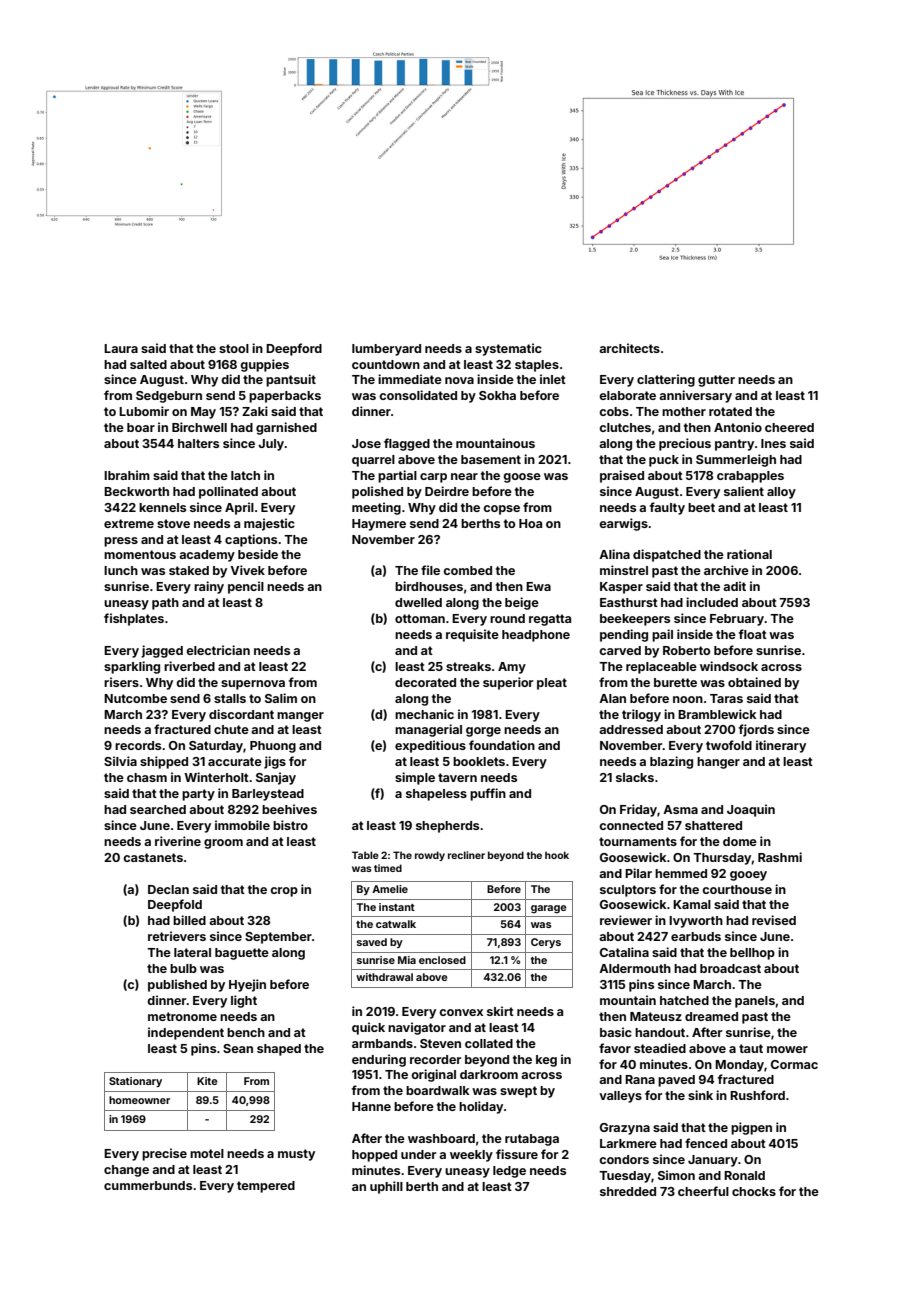 Image resolution: width=924 pixels, height=1308 pixels. Describe the element at coordinates (386, 1187) in the screenshot. I see `uphill` at that location.
